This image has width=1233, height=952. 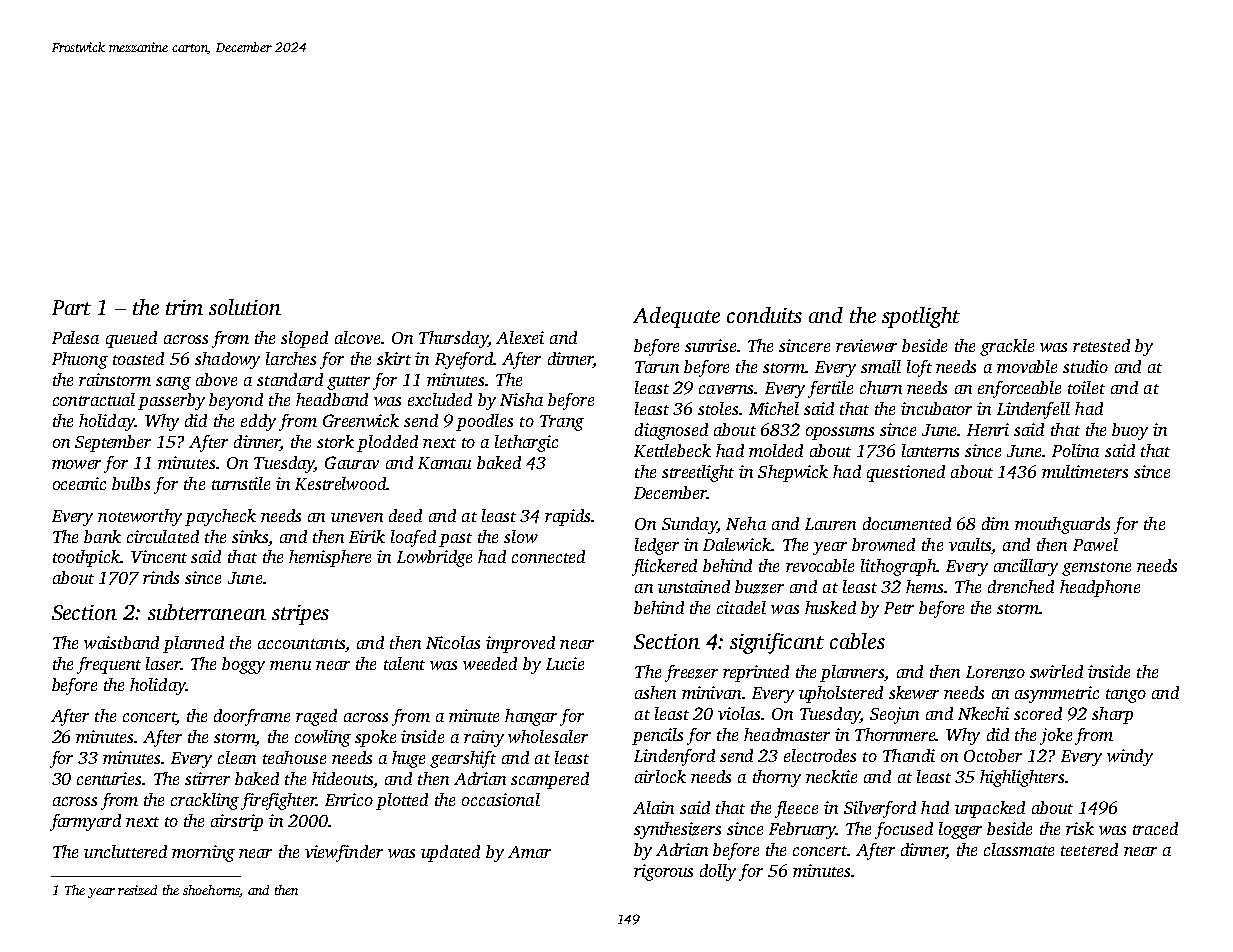 I want to click on teetered, so click(x=1089, y=849).
